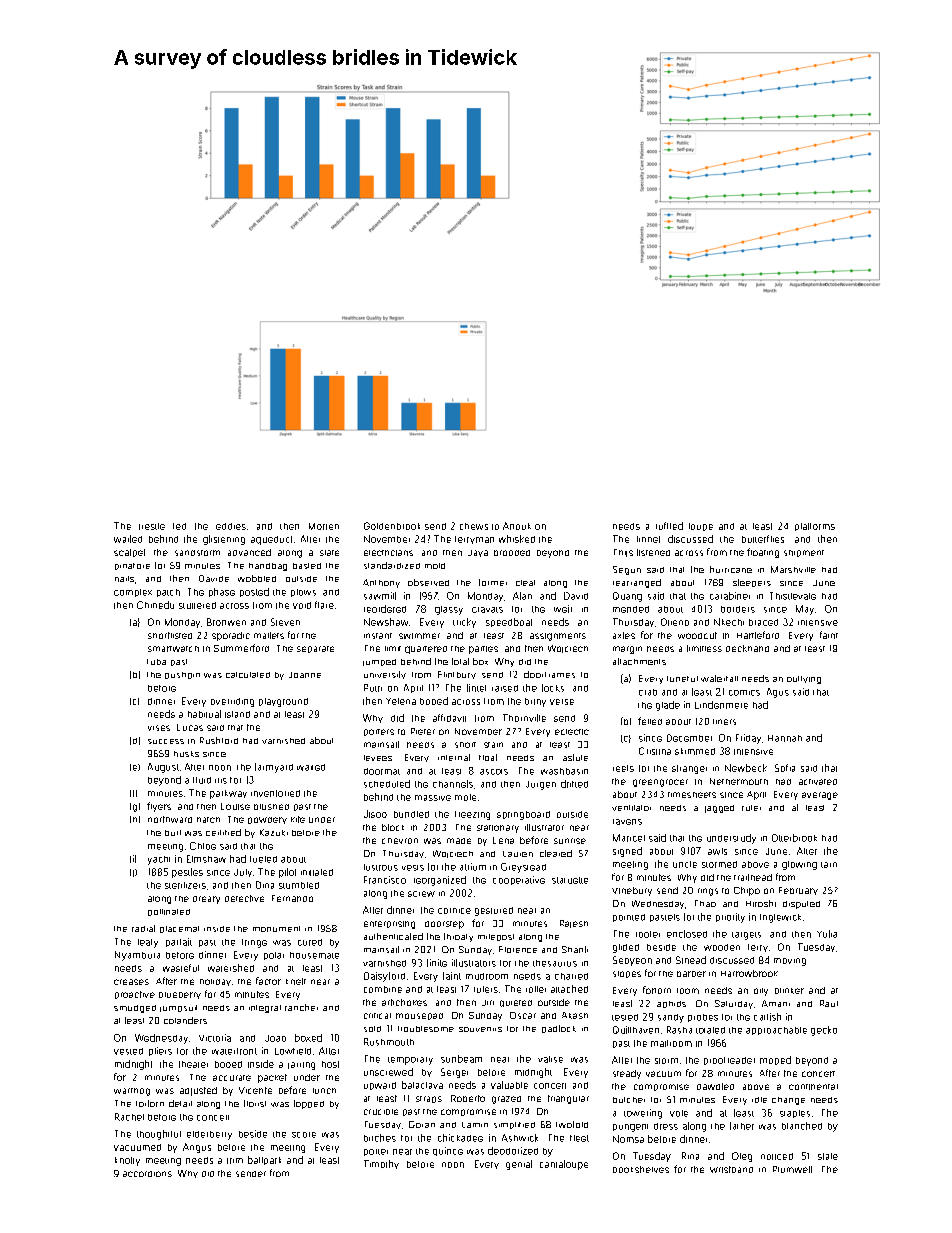  I want to click on tuneful, so click(682, 679).
